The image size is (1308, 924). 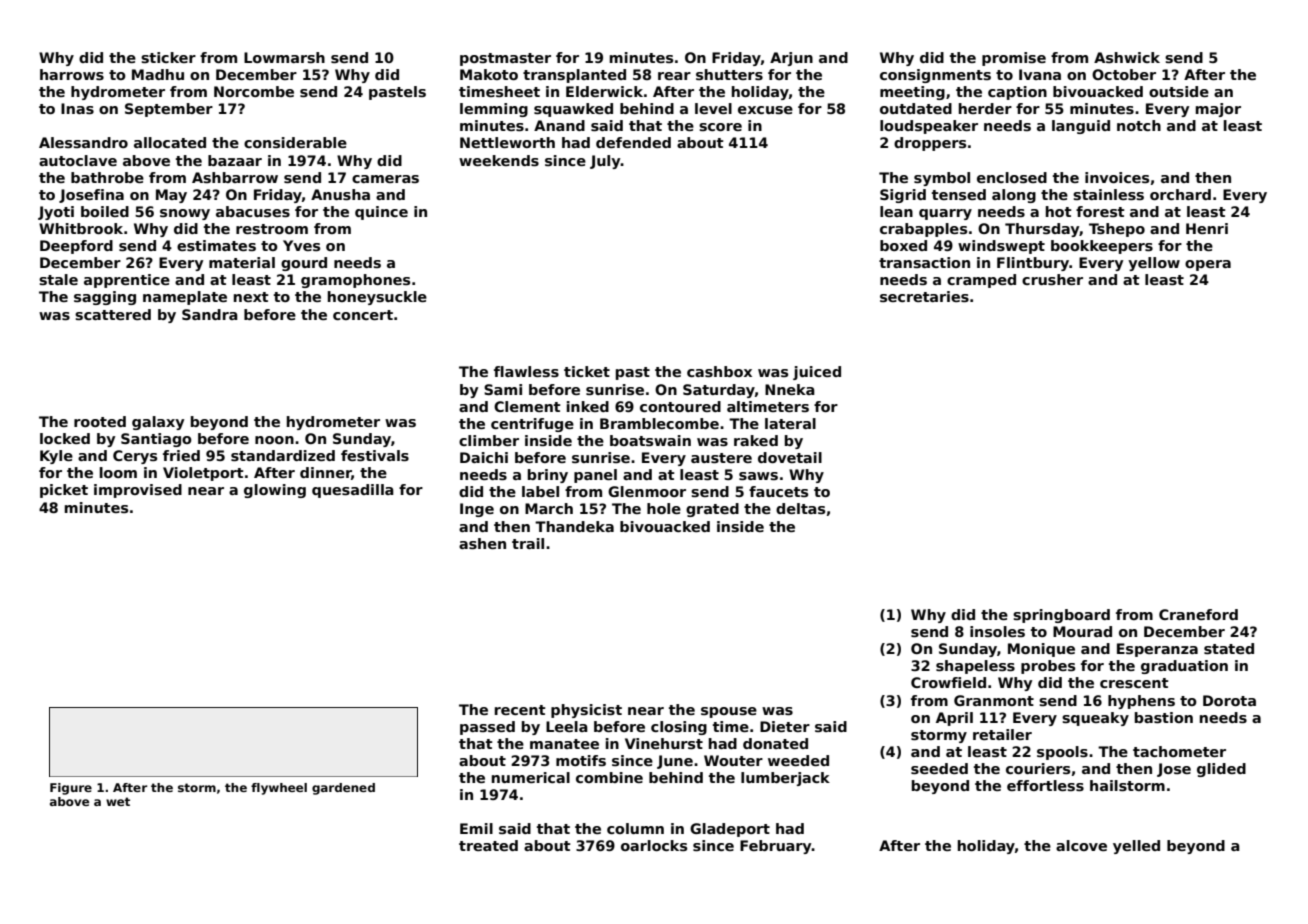 I want to click on treated, so click(x=488, y=845).
